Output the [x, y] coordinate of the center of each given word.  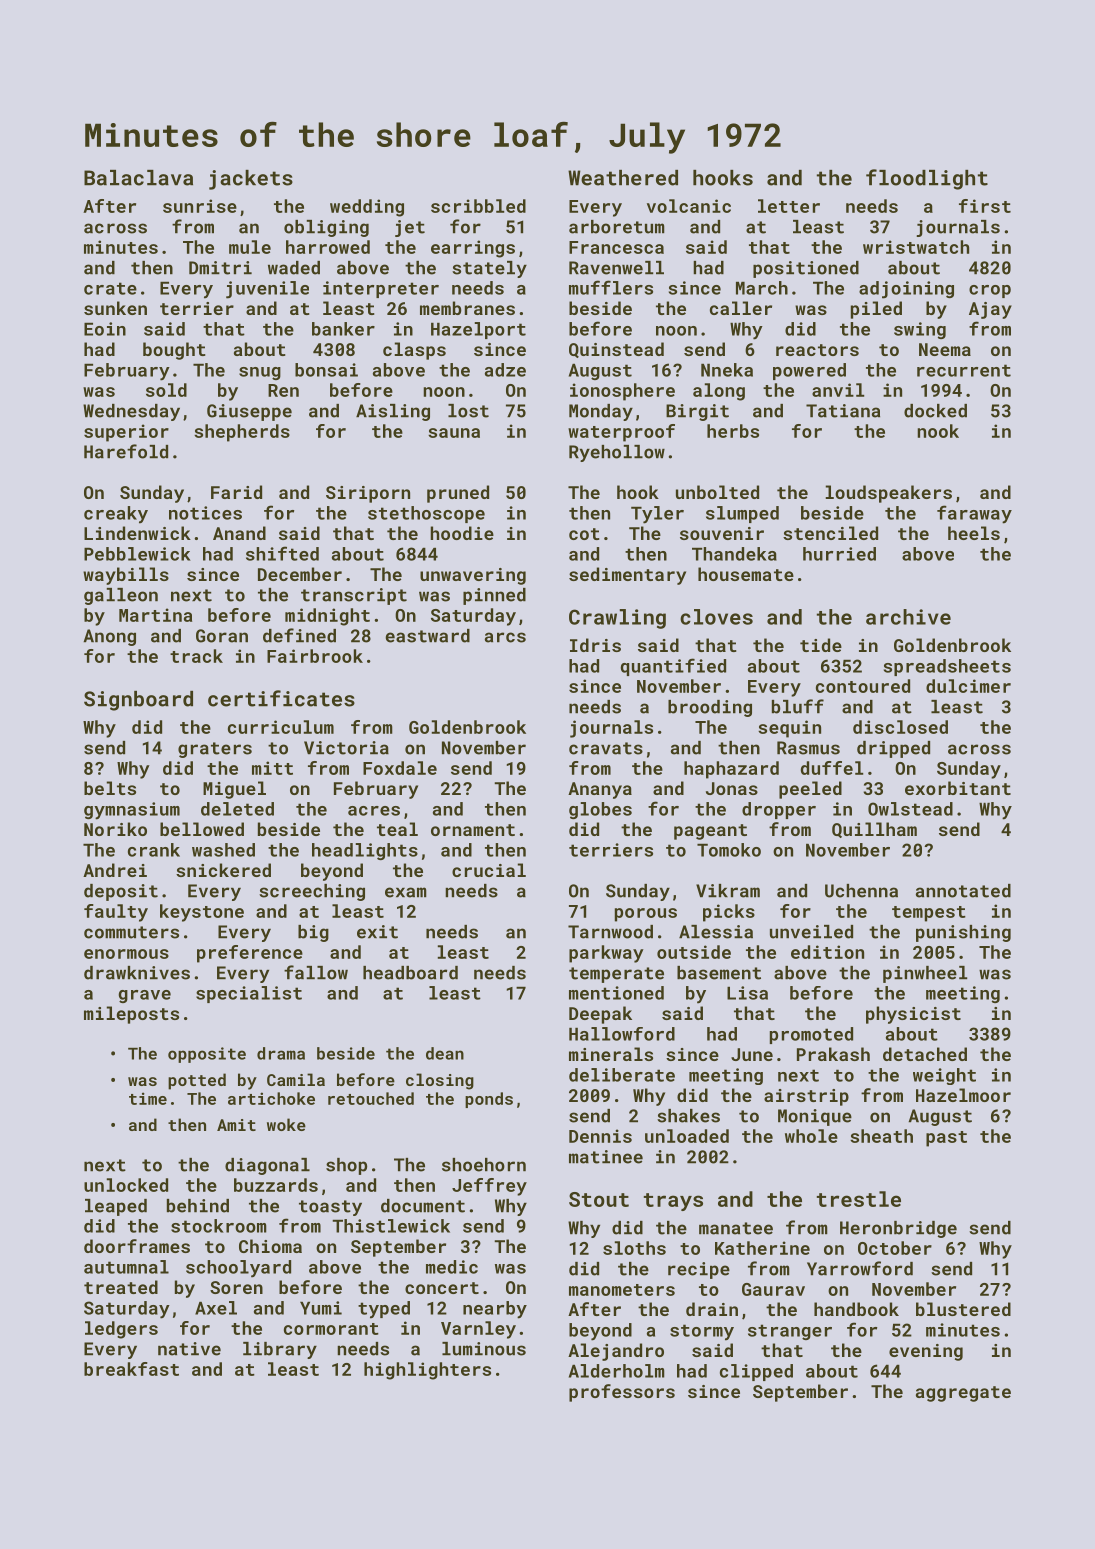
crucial [489, 870]
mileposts [131, 1015]
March [762, 288]
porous [646, 915]
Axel [216, 1308]
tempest [929, 914]
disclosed [900, 727]
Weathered [623, 178]
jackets [251, 180]
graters [215, 750]
